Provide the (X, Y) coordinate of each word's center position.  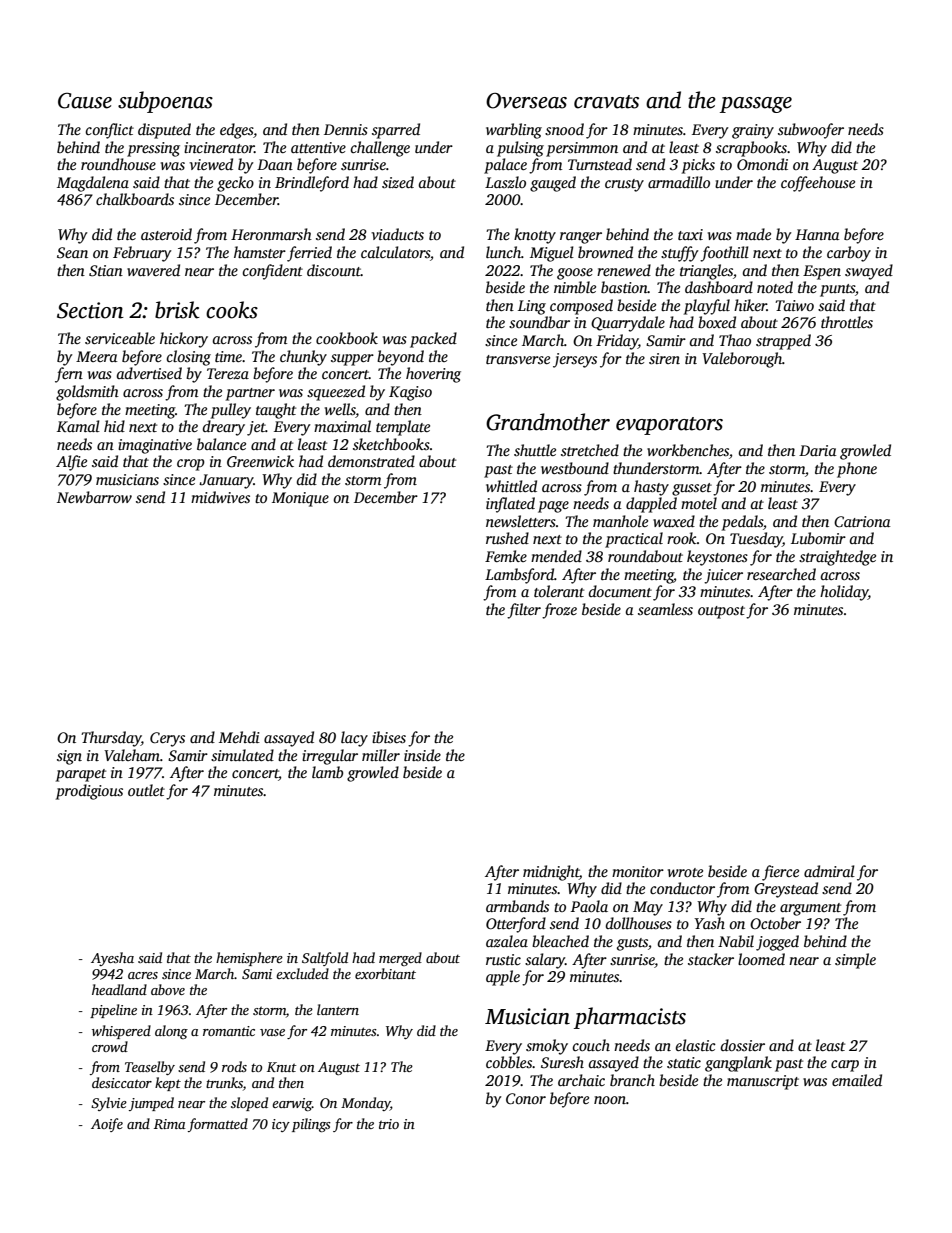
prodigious (89, 792)
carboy (849, 254)
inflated (510, 505)
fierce (780, 873)
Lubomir (818, 538)
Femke (506, 556)
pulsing (520, 149)
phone (857, 470)
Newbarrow (94, 497)
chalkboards (135, 199)
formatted (218, 1125)
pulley (231, 411)
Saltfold (325, 959)
